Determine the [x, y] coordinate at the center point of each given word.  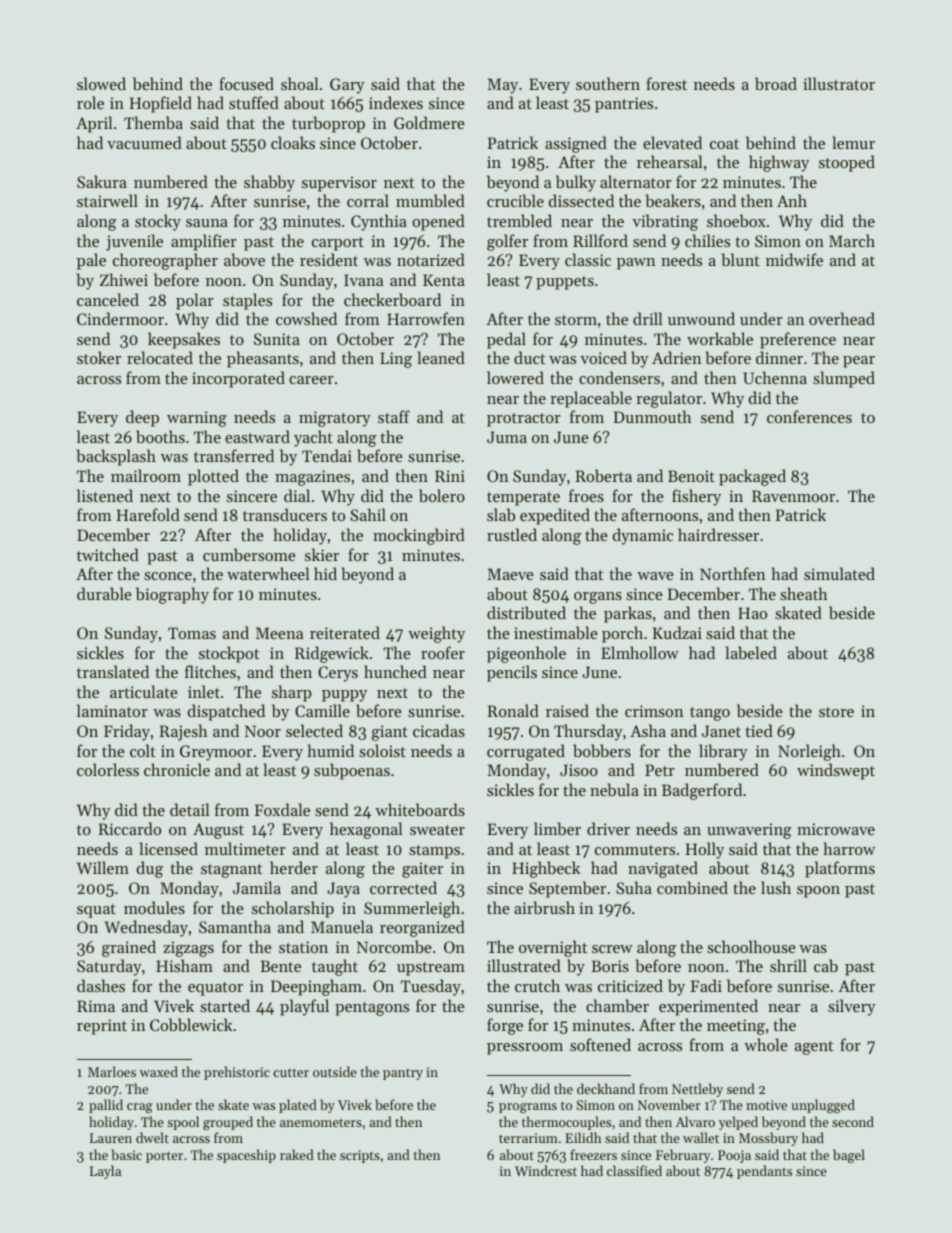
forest [666, 83]
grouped [228, 1123]
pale [91, 261]
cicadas [439, 730]
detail [190, 809]
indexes [396, 102]
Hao [752, 613]
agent [814, 1048]
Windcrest [546, 1170]
